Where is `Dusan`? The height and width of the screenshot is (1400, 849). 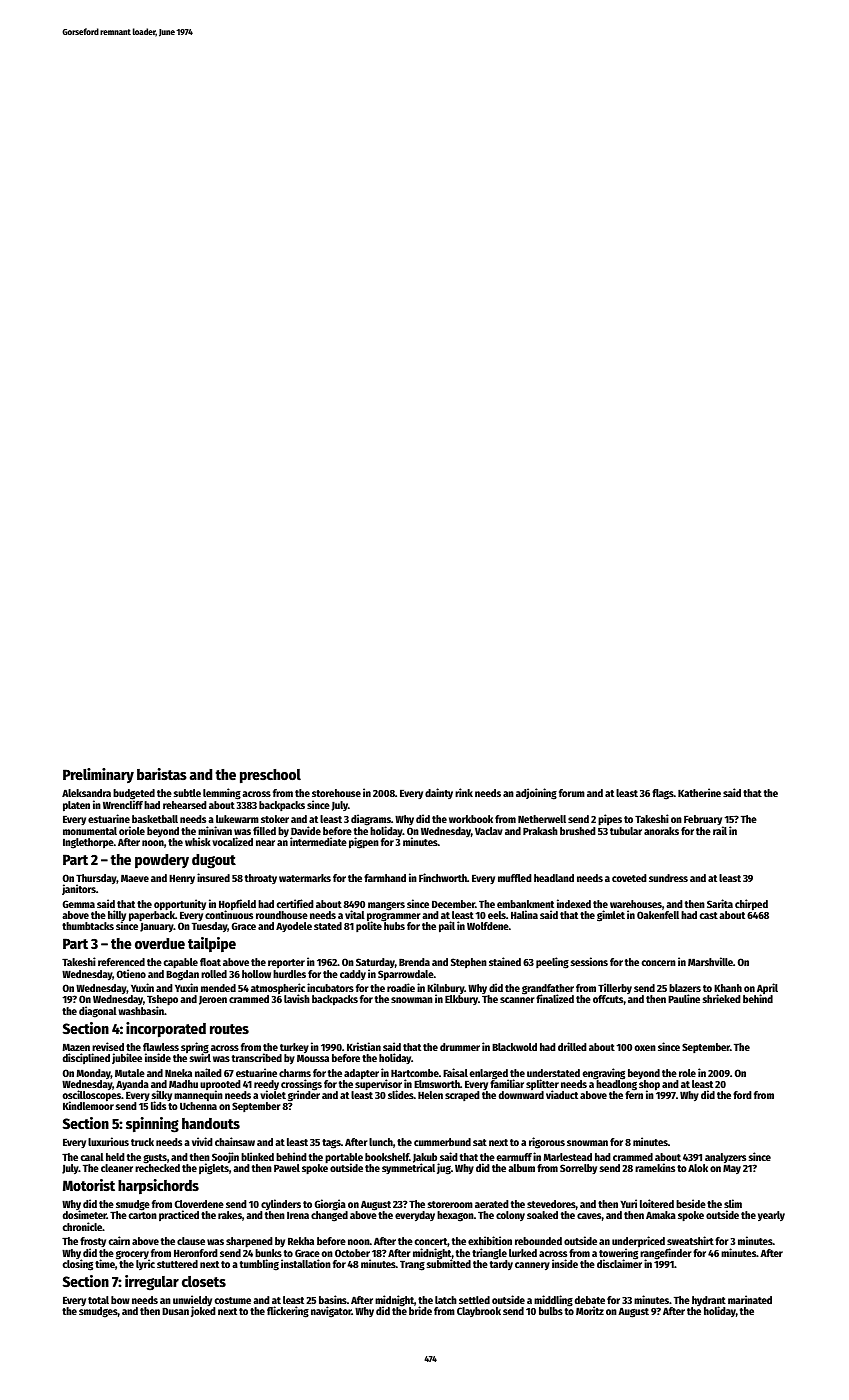 Dusan is located at coordinates (175, 1311).
